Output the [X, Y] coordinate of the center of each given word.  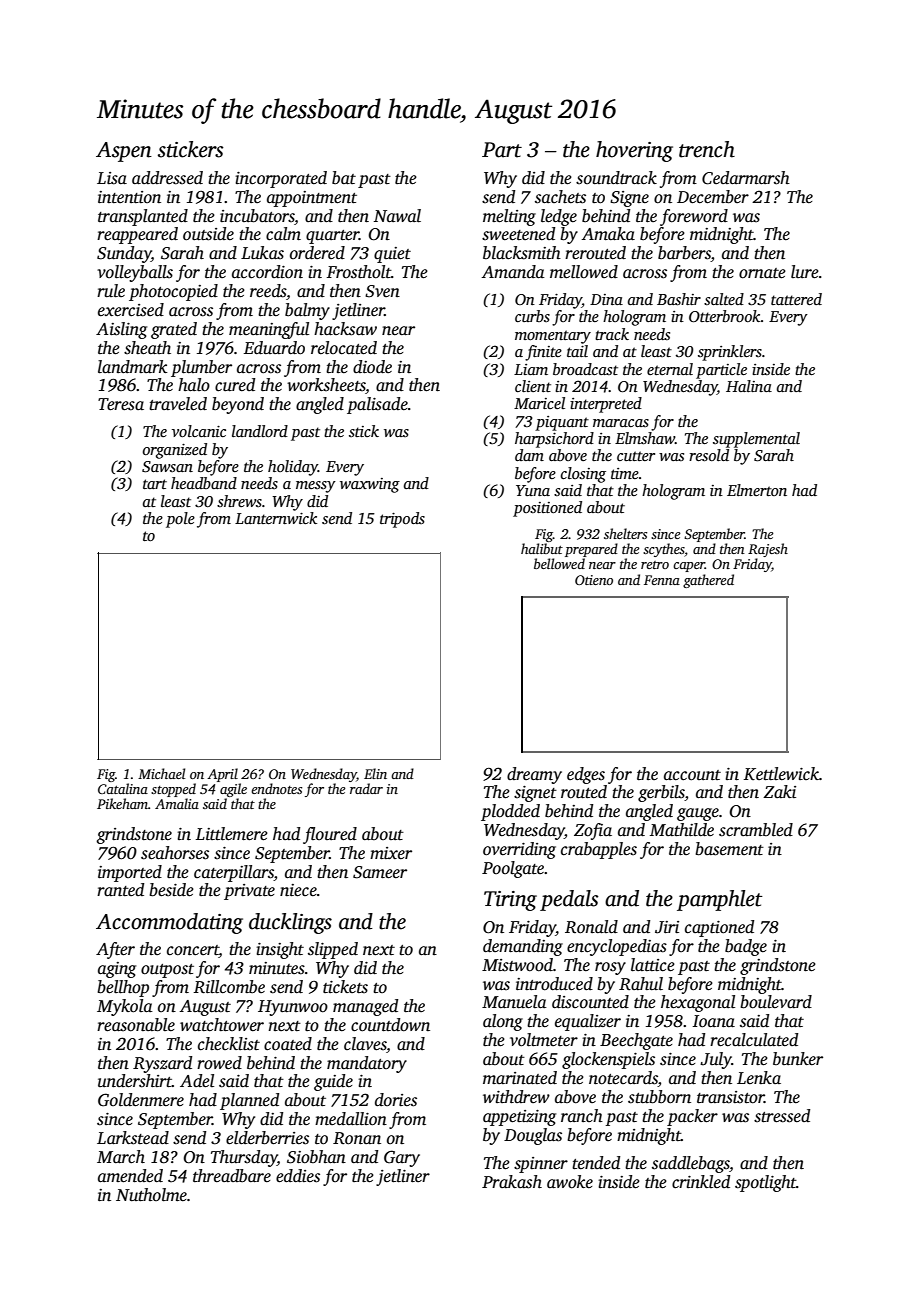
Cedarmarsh [746, 178]
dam [529, 455]
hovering [634, 151]
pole [180, 520]
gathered [708, 581]
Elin [375, 773]
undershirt [135, 1081]
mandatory [367, 1064]
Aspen [124, 152]
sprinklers [730, 353]
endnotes [276, 788]
